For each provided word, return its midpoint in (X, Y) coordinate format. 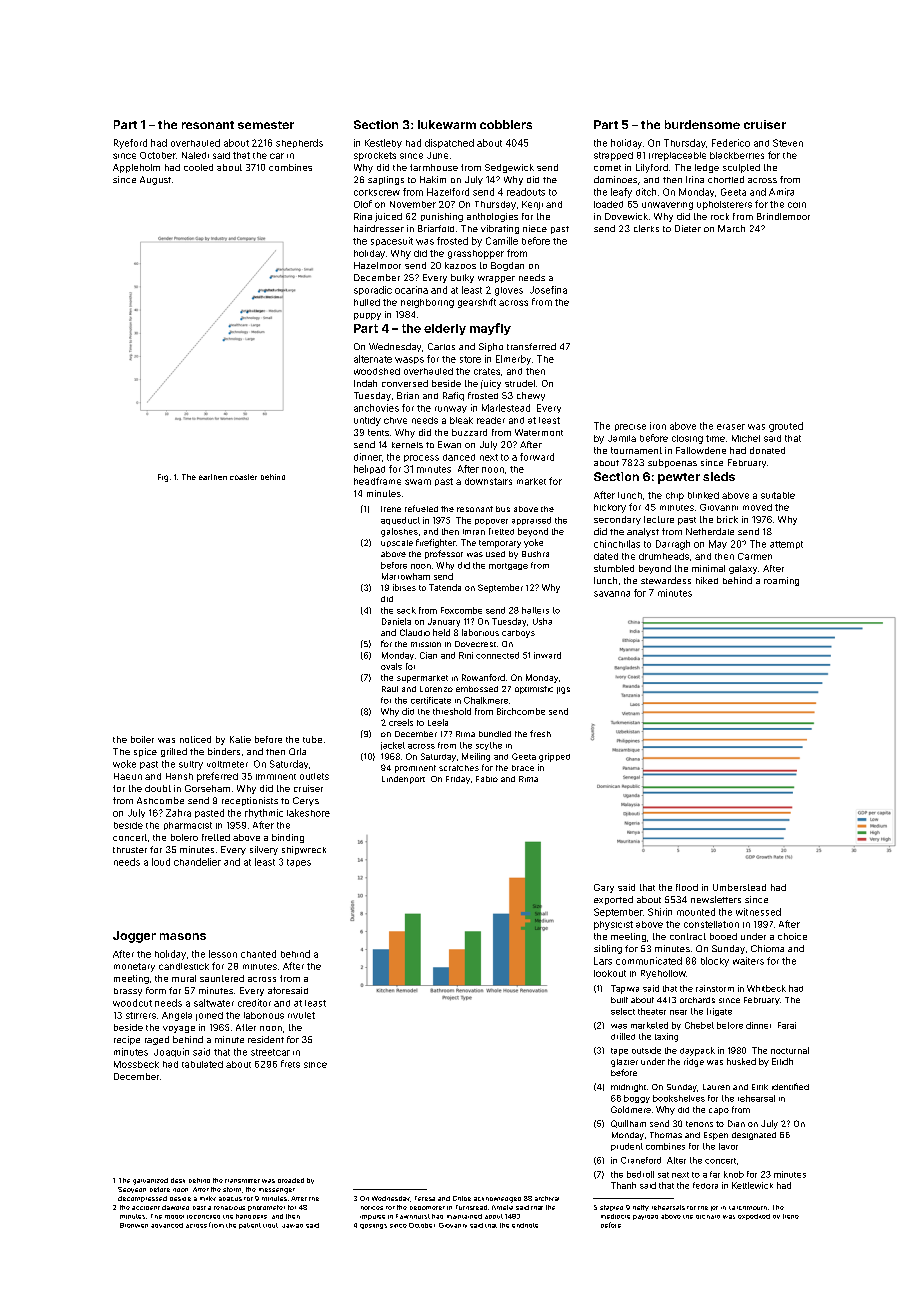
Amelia (502, 1207)
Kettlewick (752, 1185)
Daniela (396, 621)
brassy (128, 992)
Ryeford (130, 144)
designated (754, 1136)
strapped (613, 156)
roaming (781, 581)
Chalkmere (486, 700)
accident (146, 1208)
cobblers (506, 124)
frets (290, 1064)
